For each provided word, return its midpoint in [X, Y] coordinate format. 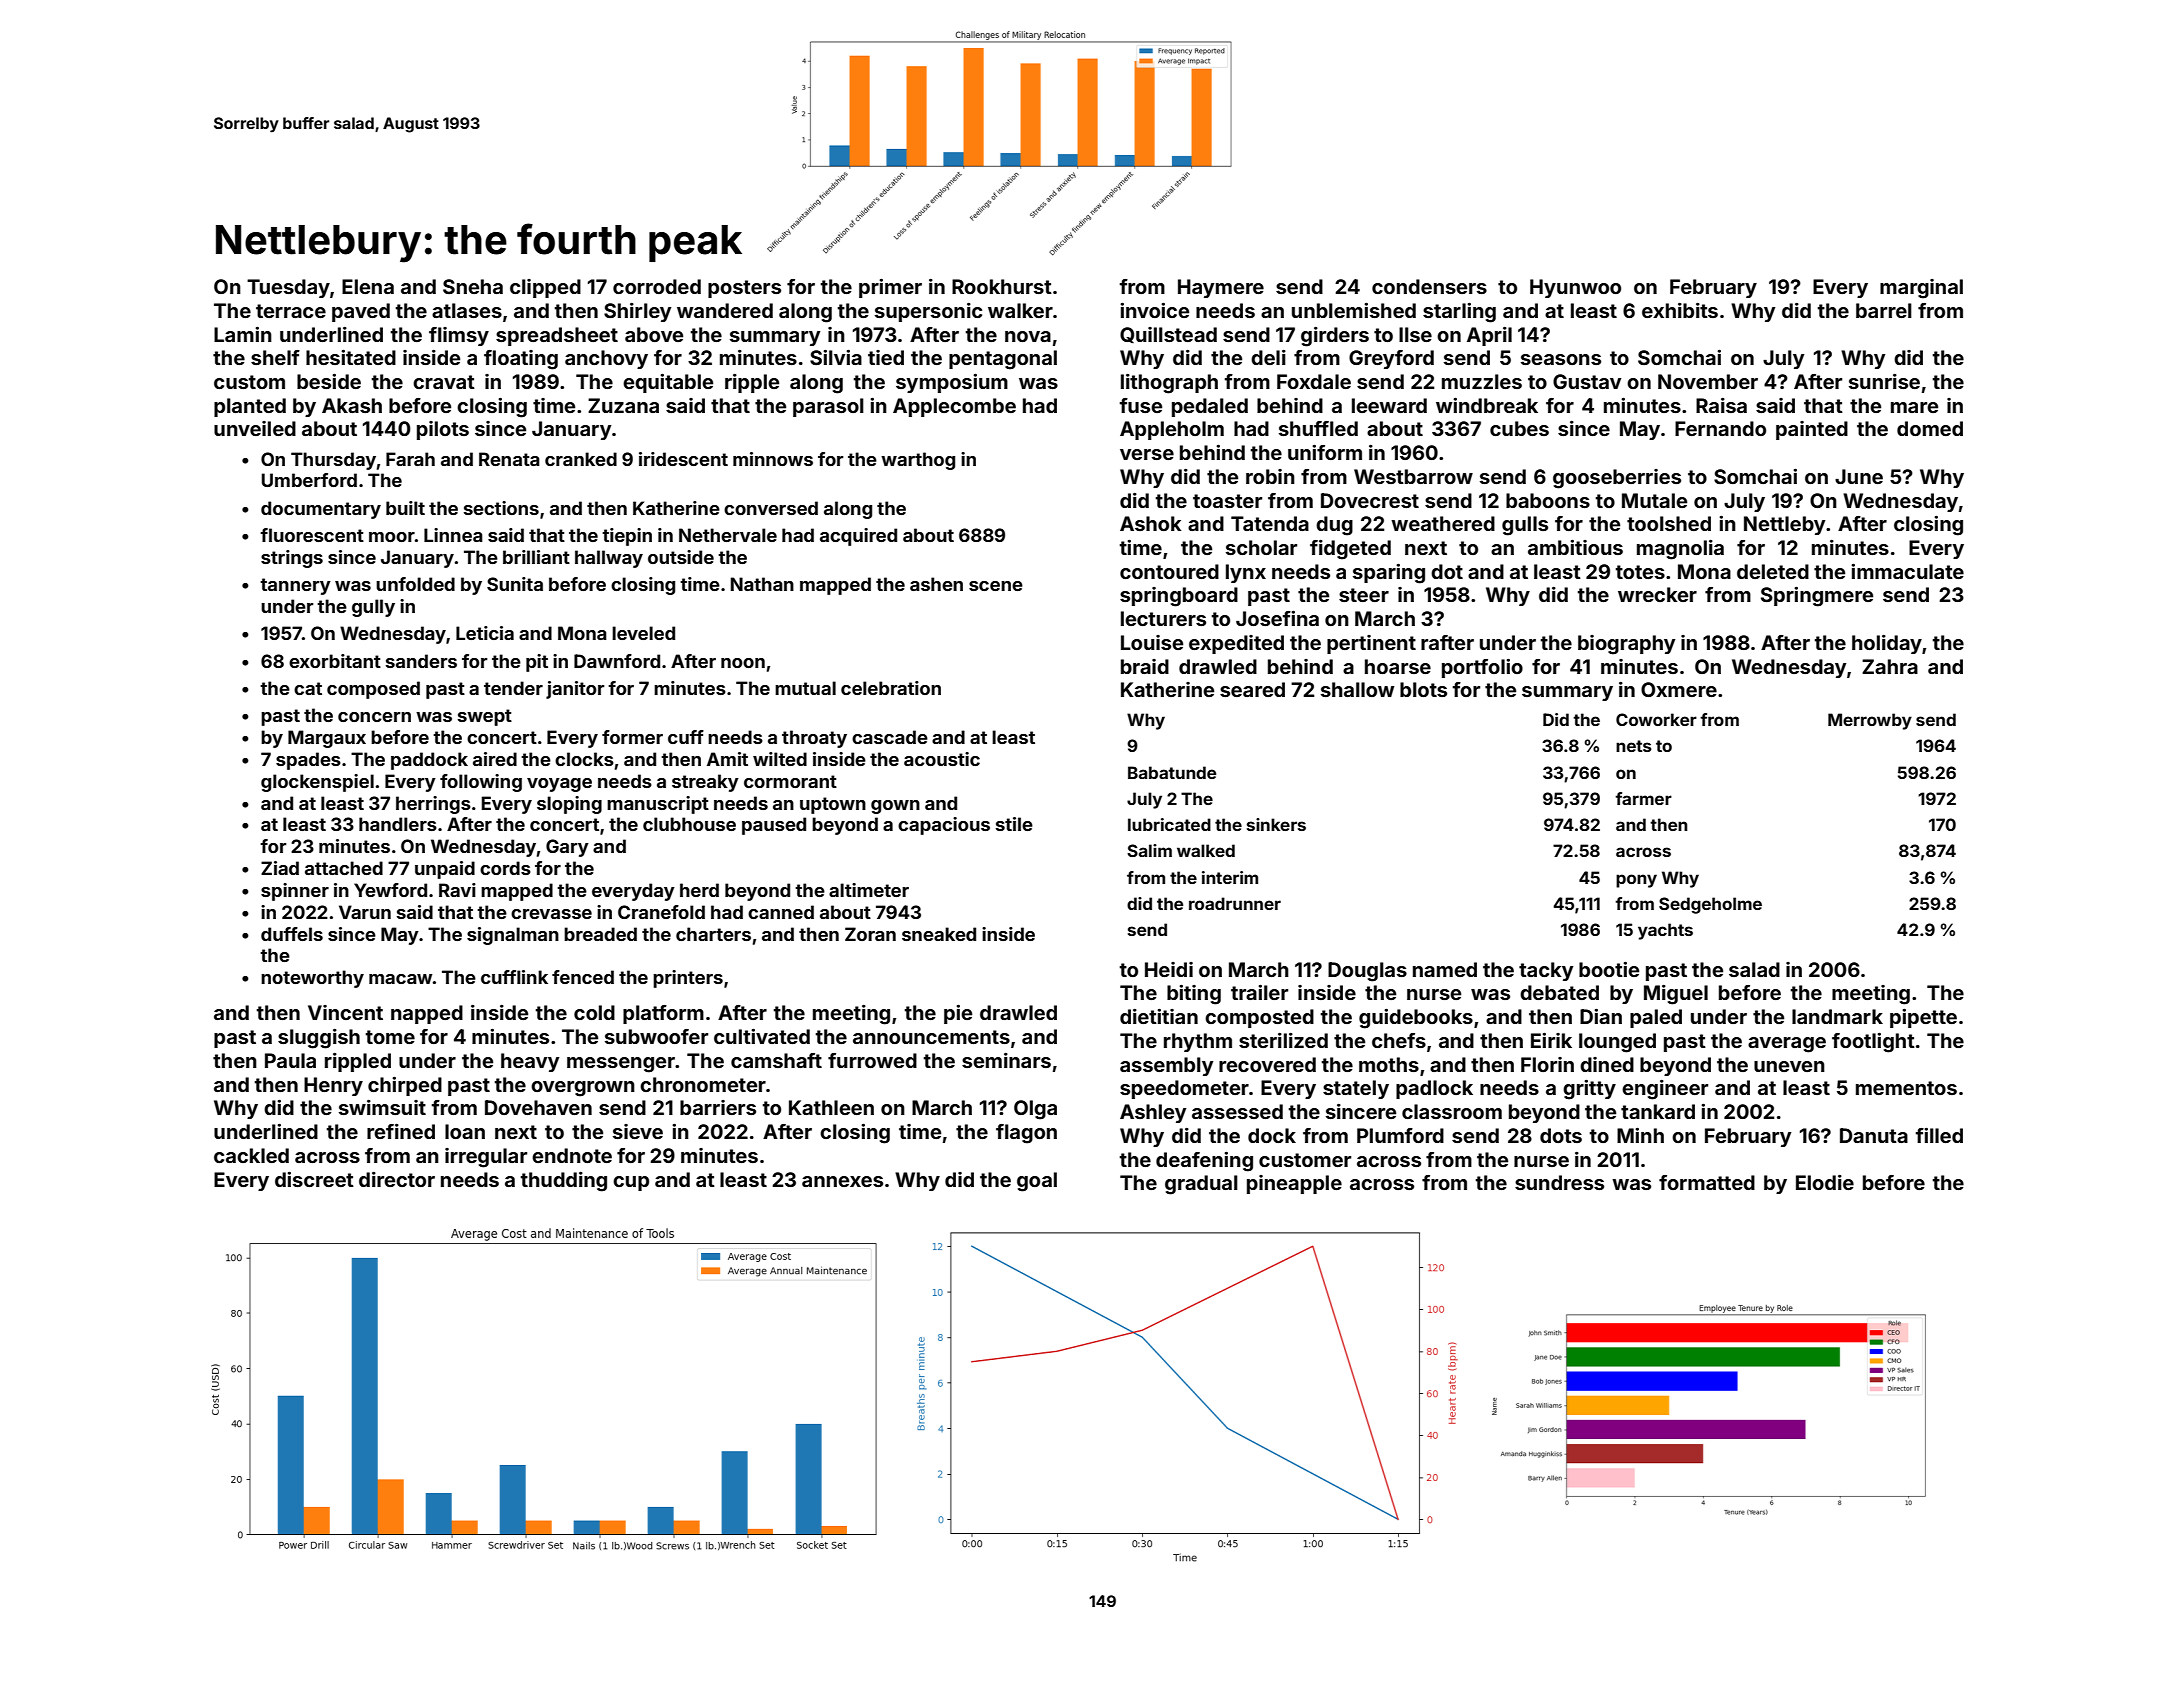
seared [1252, 689]
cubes [1519, 428]
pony [1636, 881]
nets [1634, 746]
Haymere [1221, 288]
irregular [486, 1158]
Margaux [327, 739]
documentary [321, 510]
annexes [842, 1181]
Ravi [457, 890]
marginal [1921, 289]
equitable [668, 383]
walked [1206, 850]
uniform [1325, 452]
